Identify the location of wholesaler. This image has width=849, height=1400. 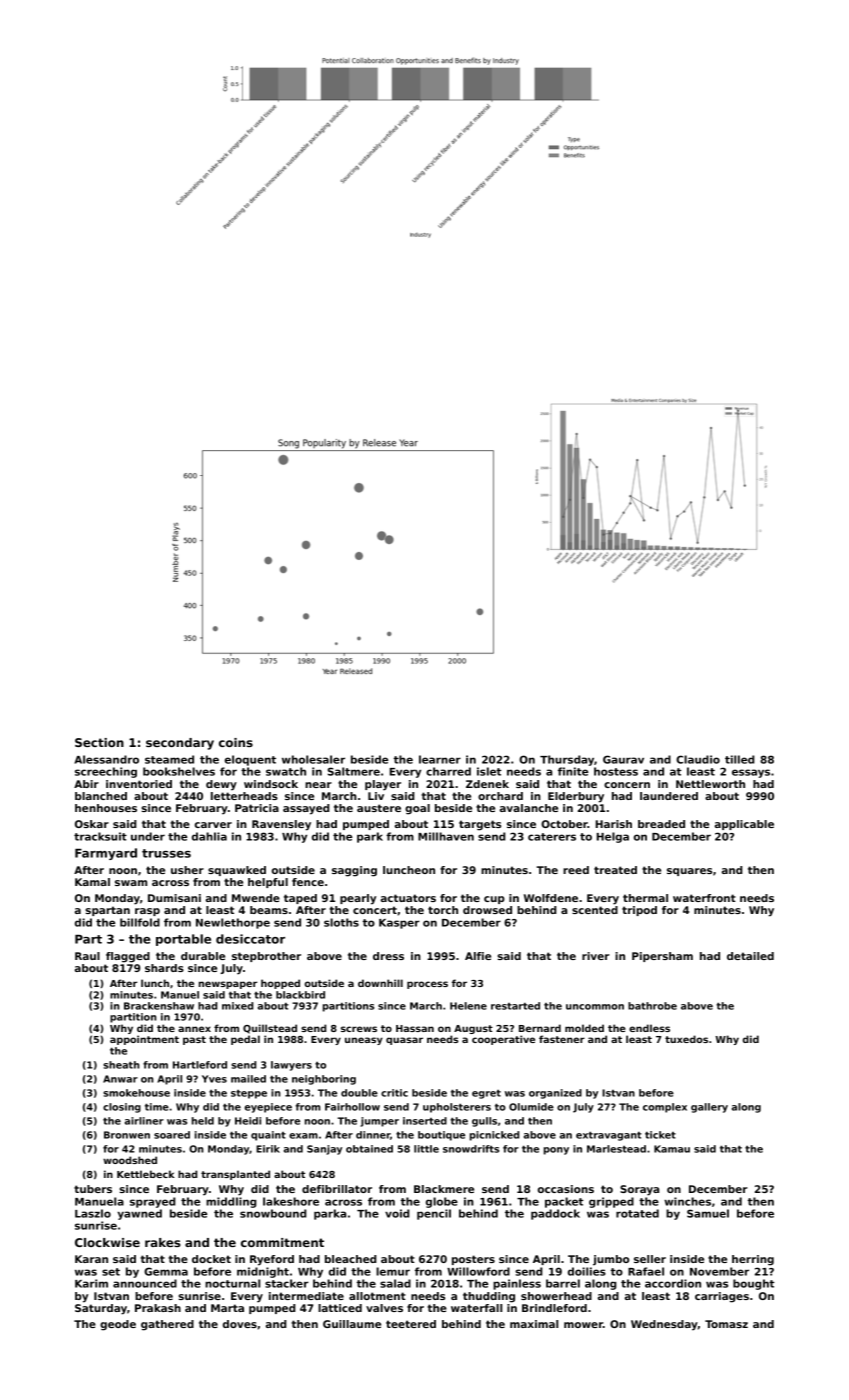
(313, 759).
